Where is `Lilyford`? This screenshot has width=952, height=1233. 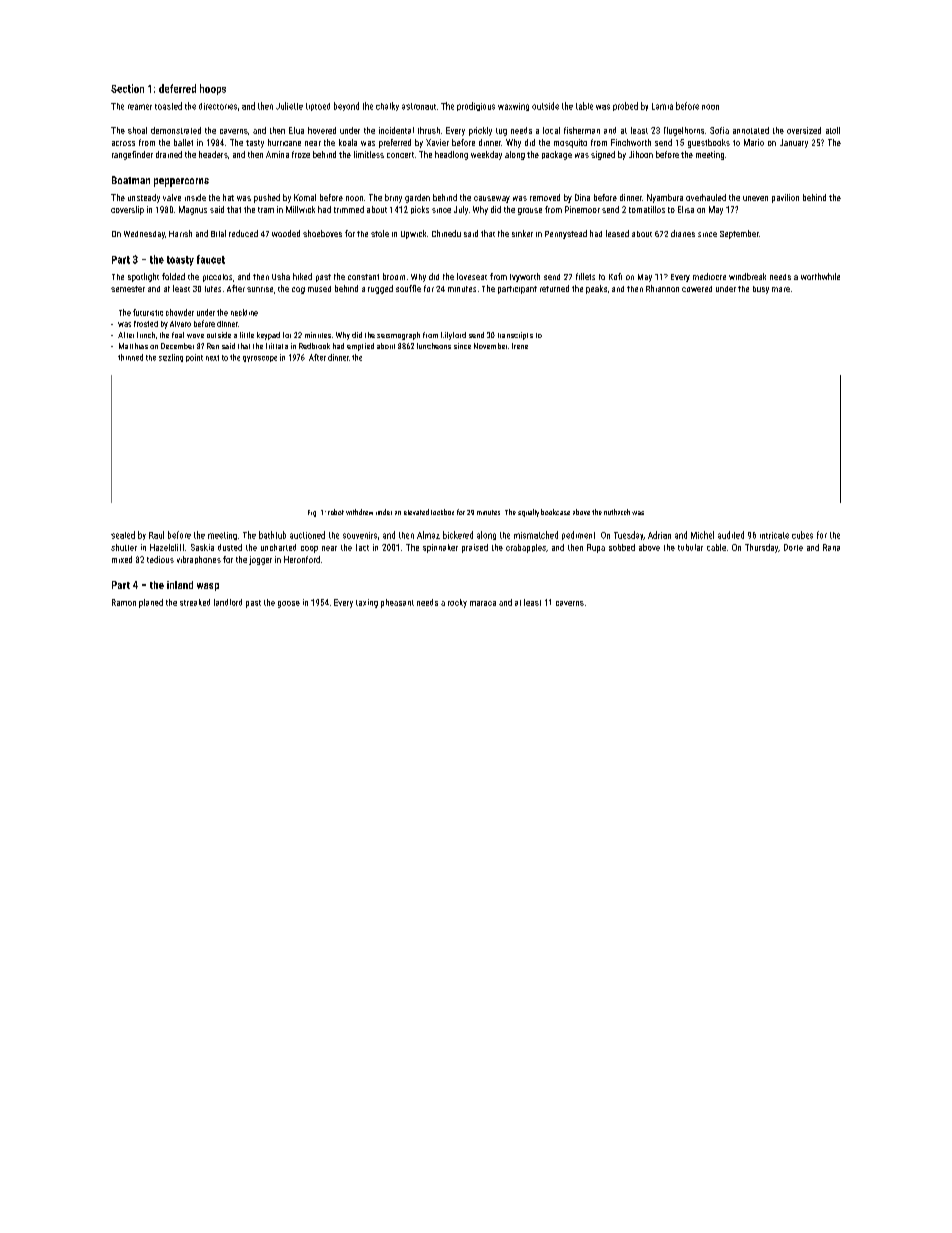
Lilyford is located at coordinates (453, 336).
